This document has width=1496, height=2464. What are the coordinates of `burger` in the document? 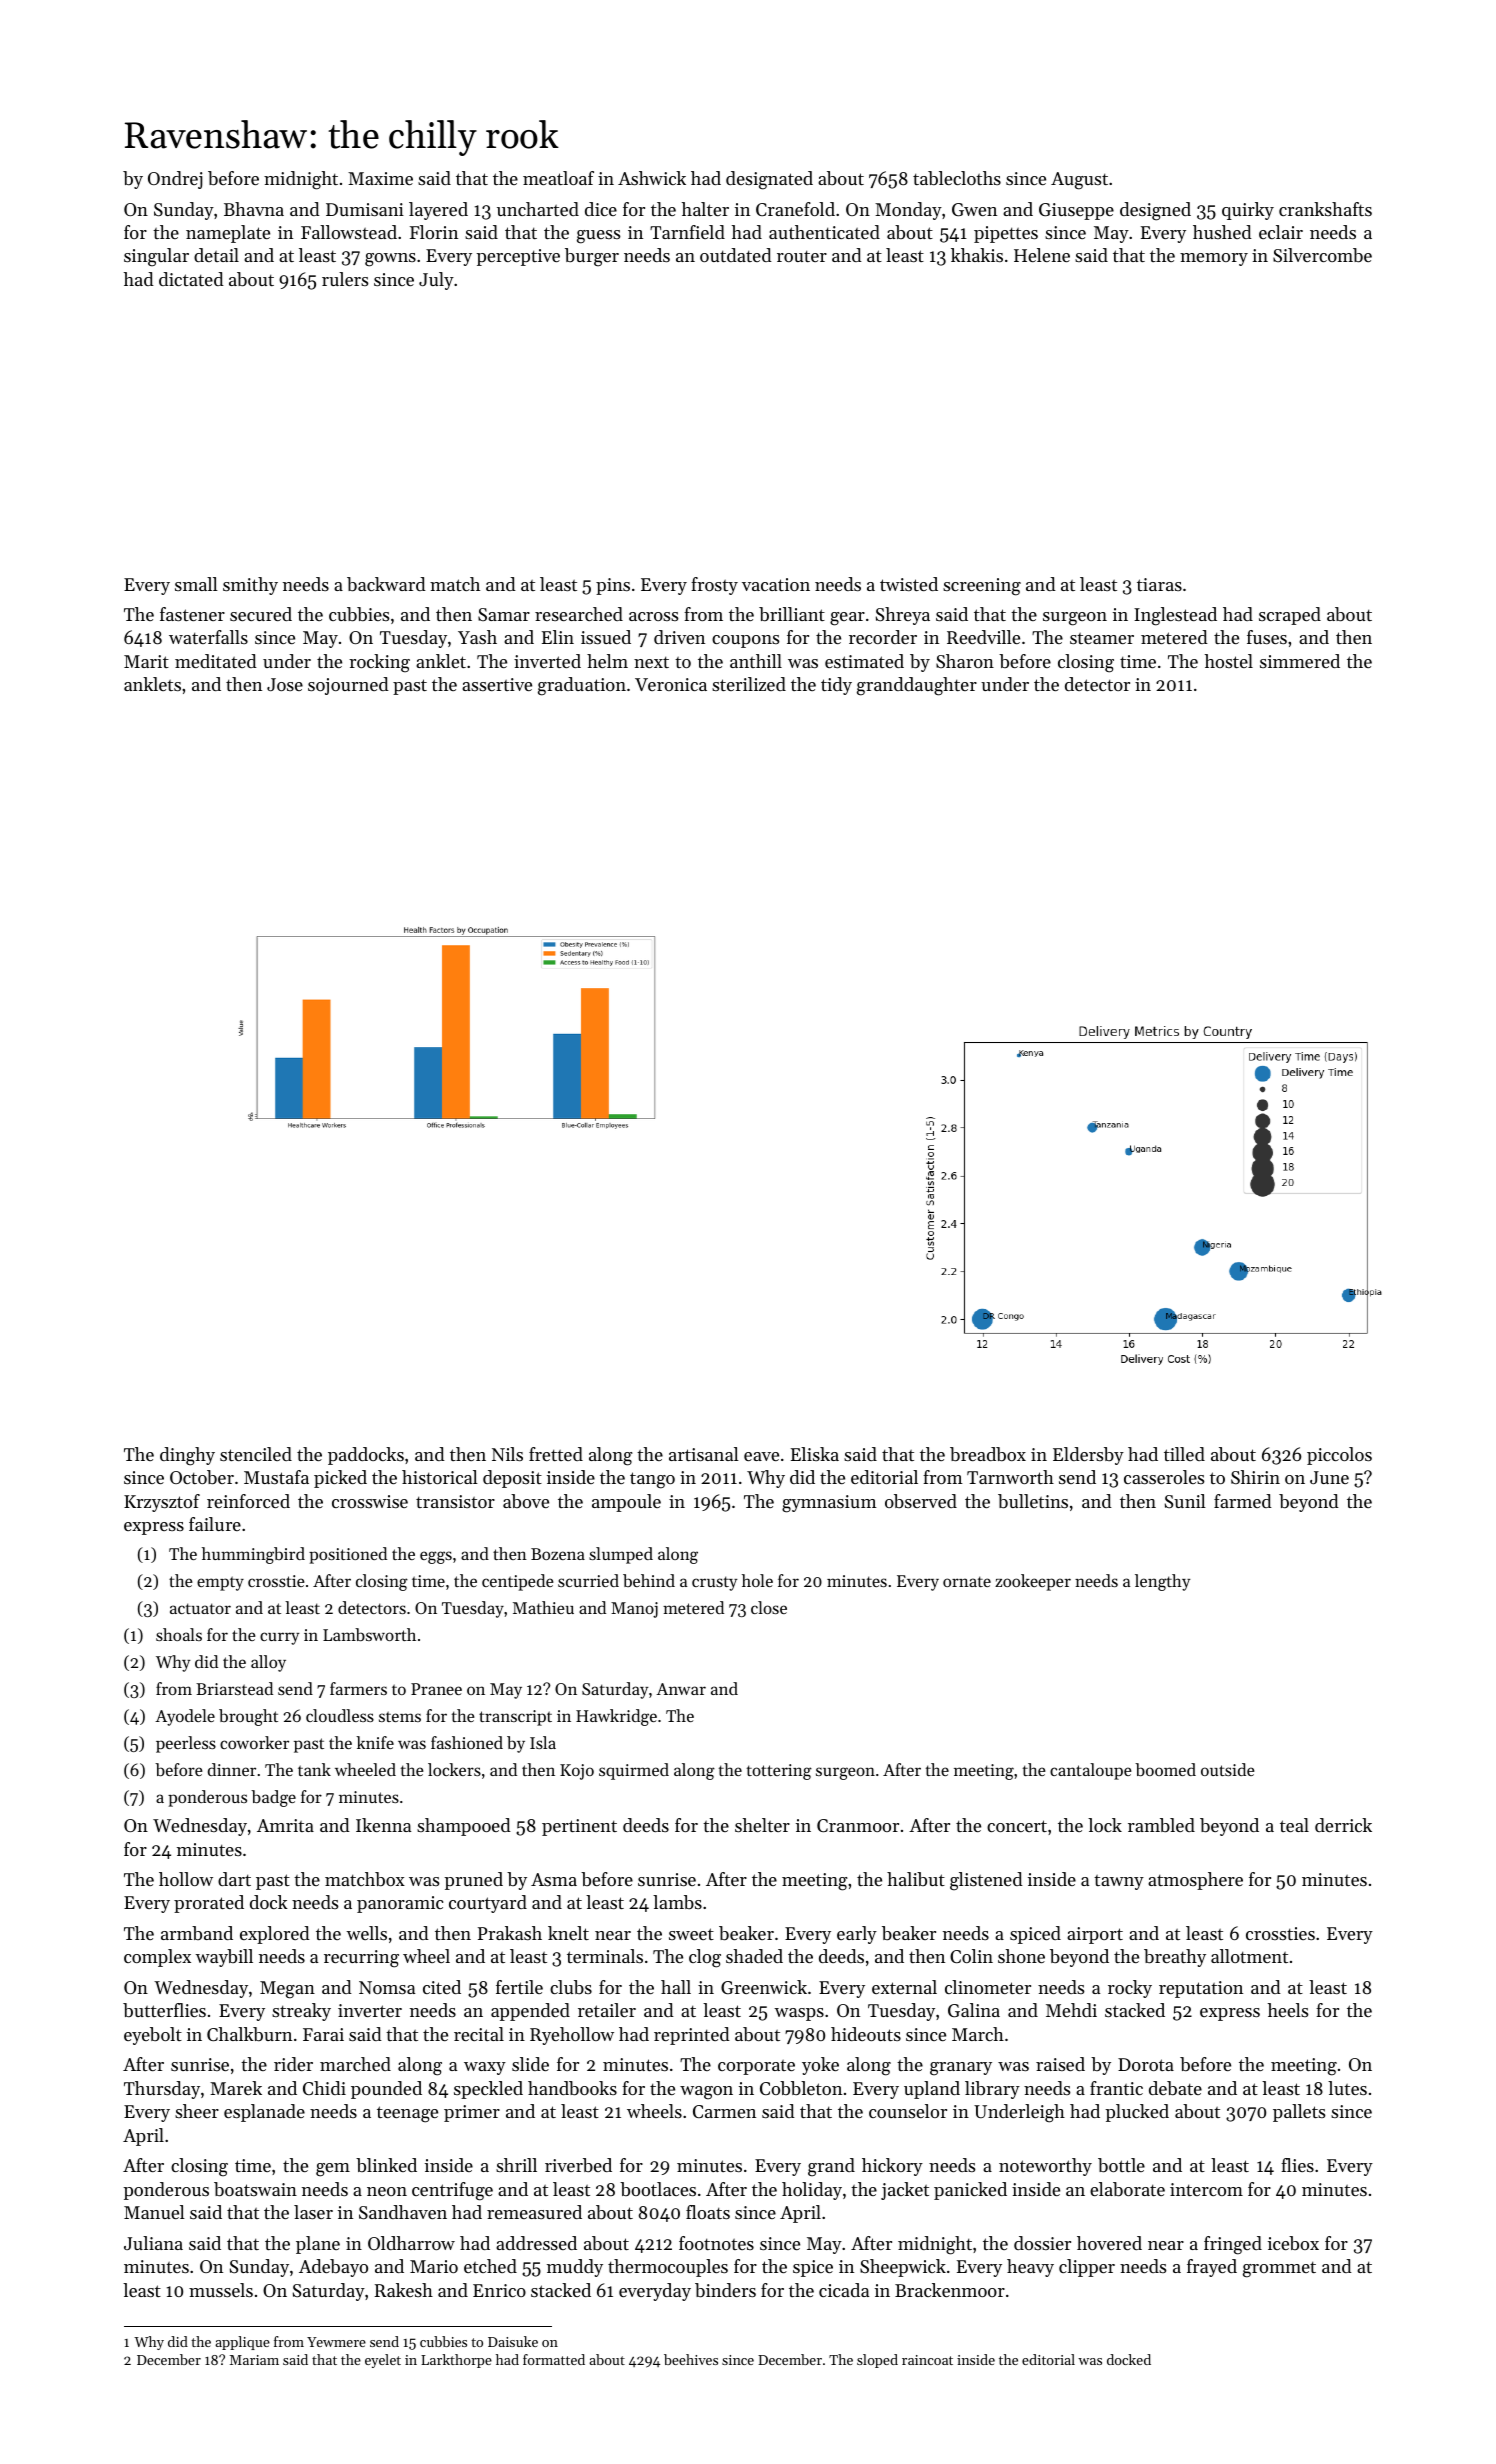 It's located at (592, 257).
